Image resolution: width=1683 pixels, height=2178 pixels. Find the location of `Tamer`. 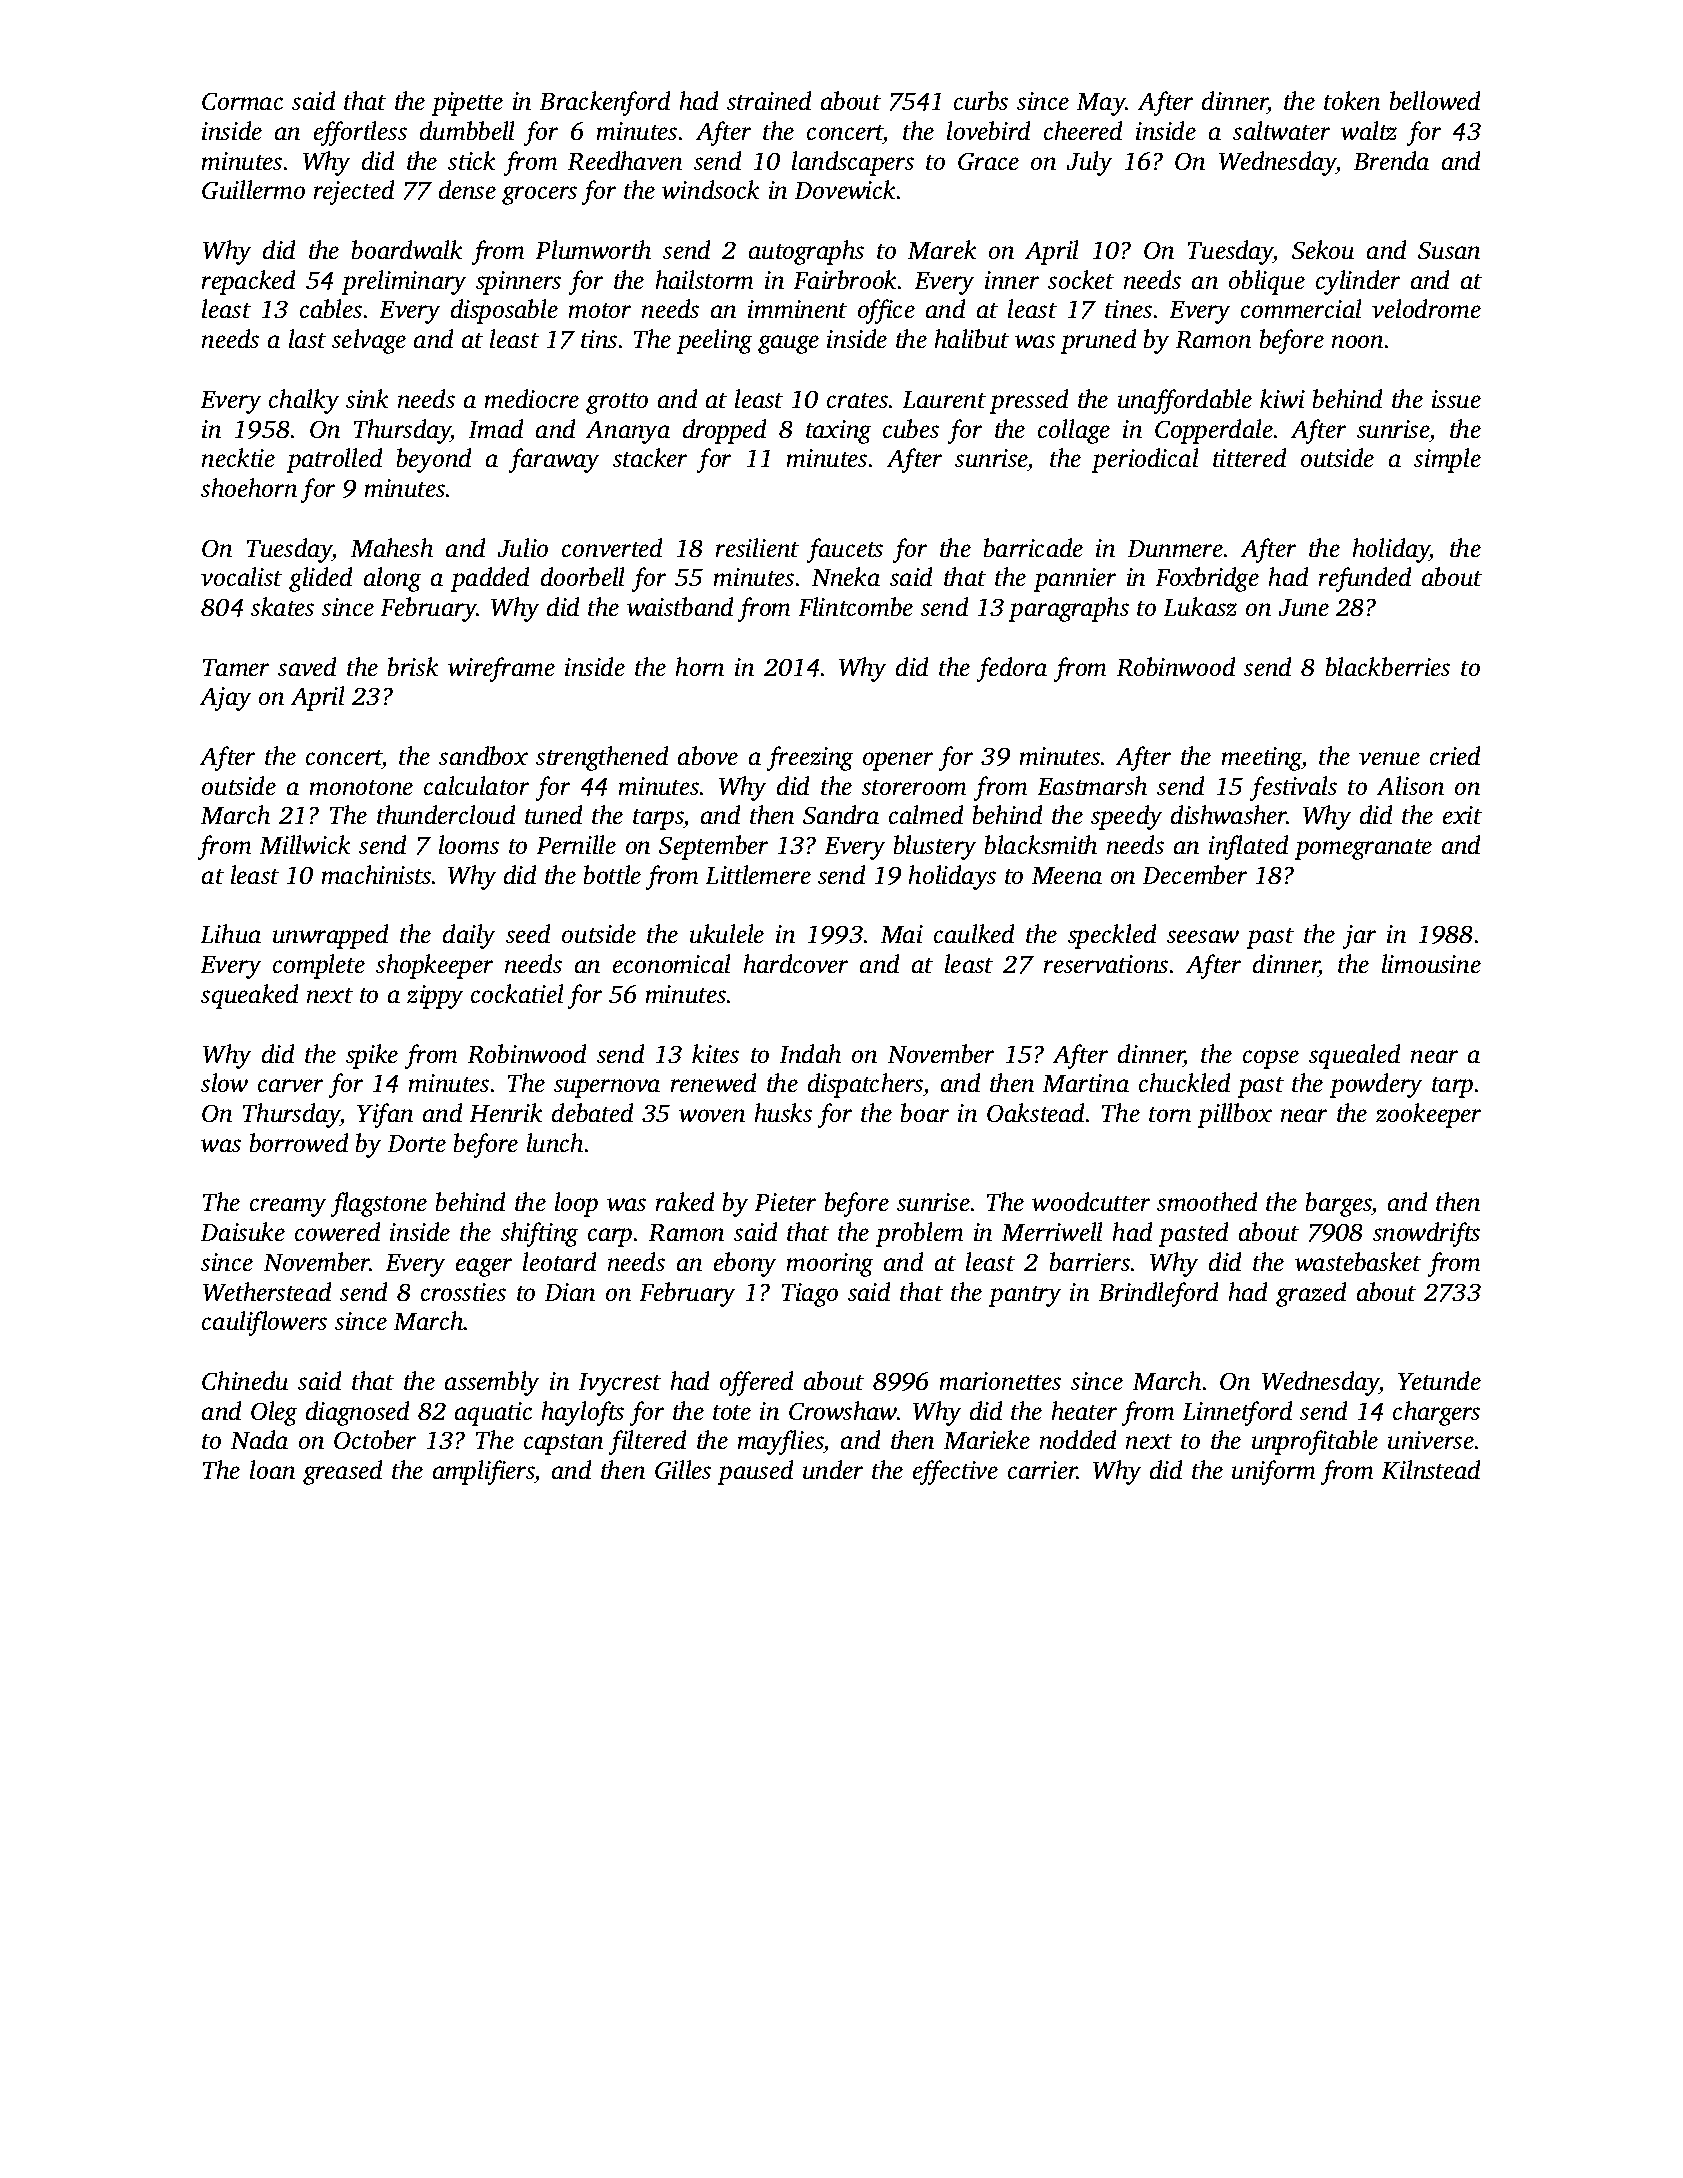

Tamer is located at coordinates (236, 668).
